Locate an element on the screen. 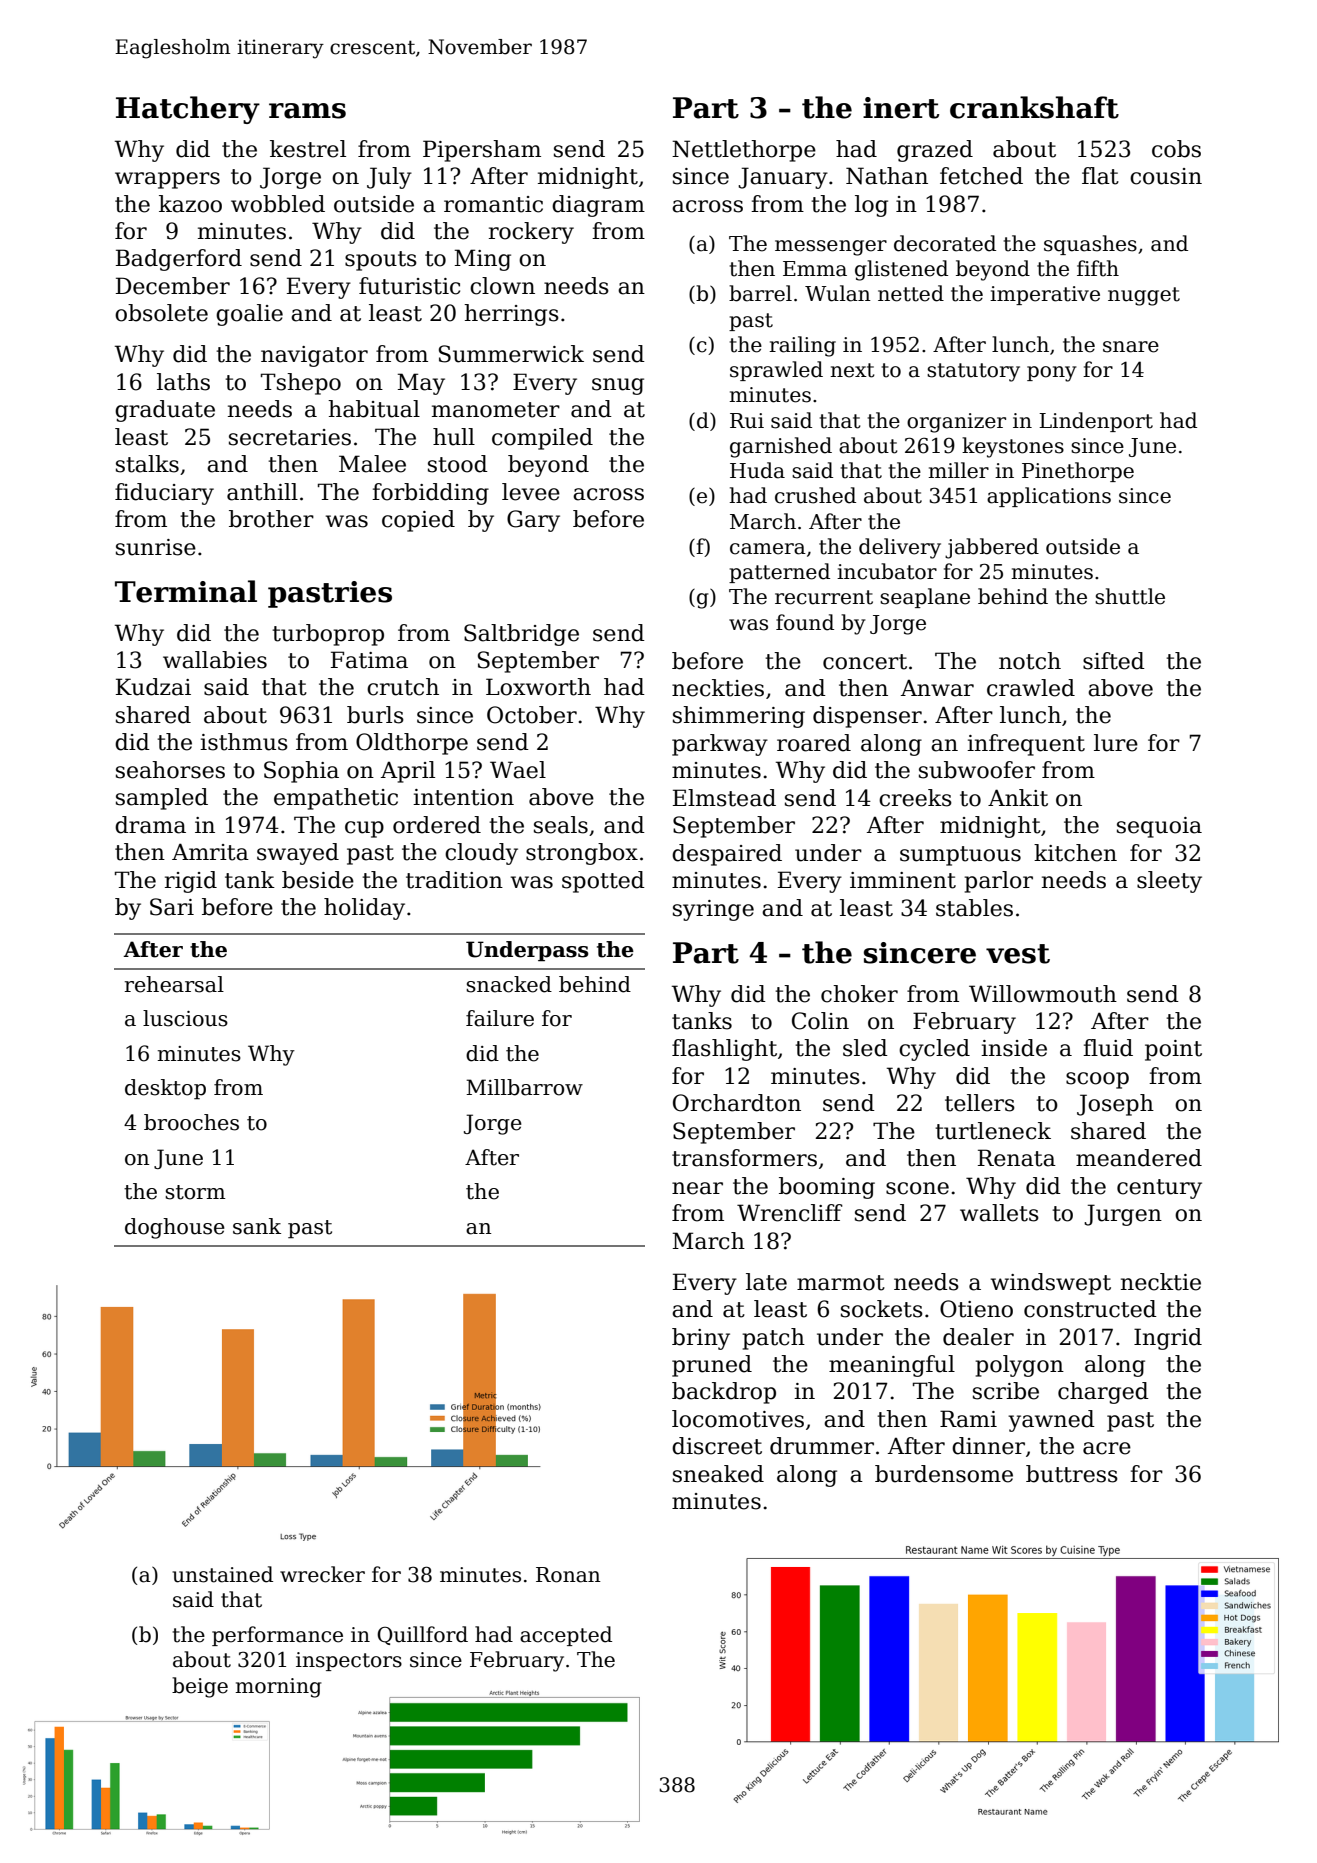  seals is located at coordinates (561, 825).
